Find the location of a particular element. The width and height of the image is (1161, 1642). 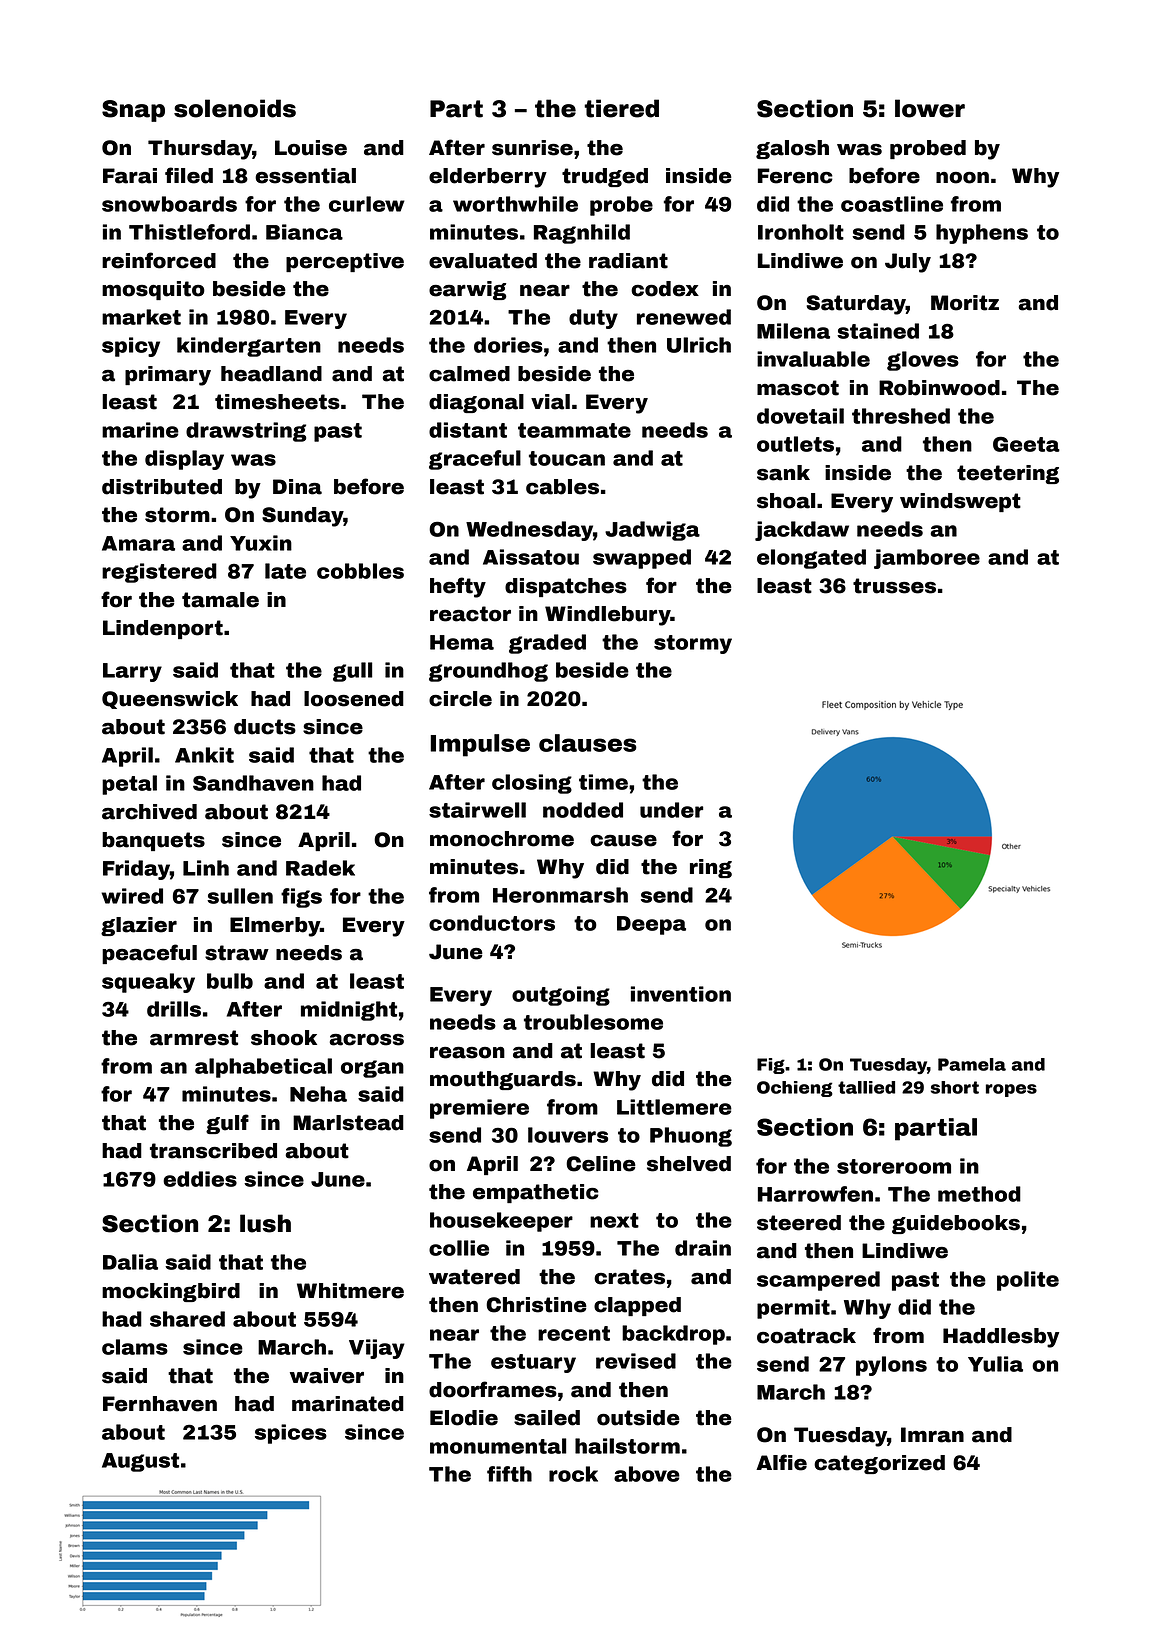

nodded is located at coordinates (583, 810).
